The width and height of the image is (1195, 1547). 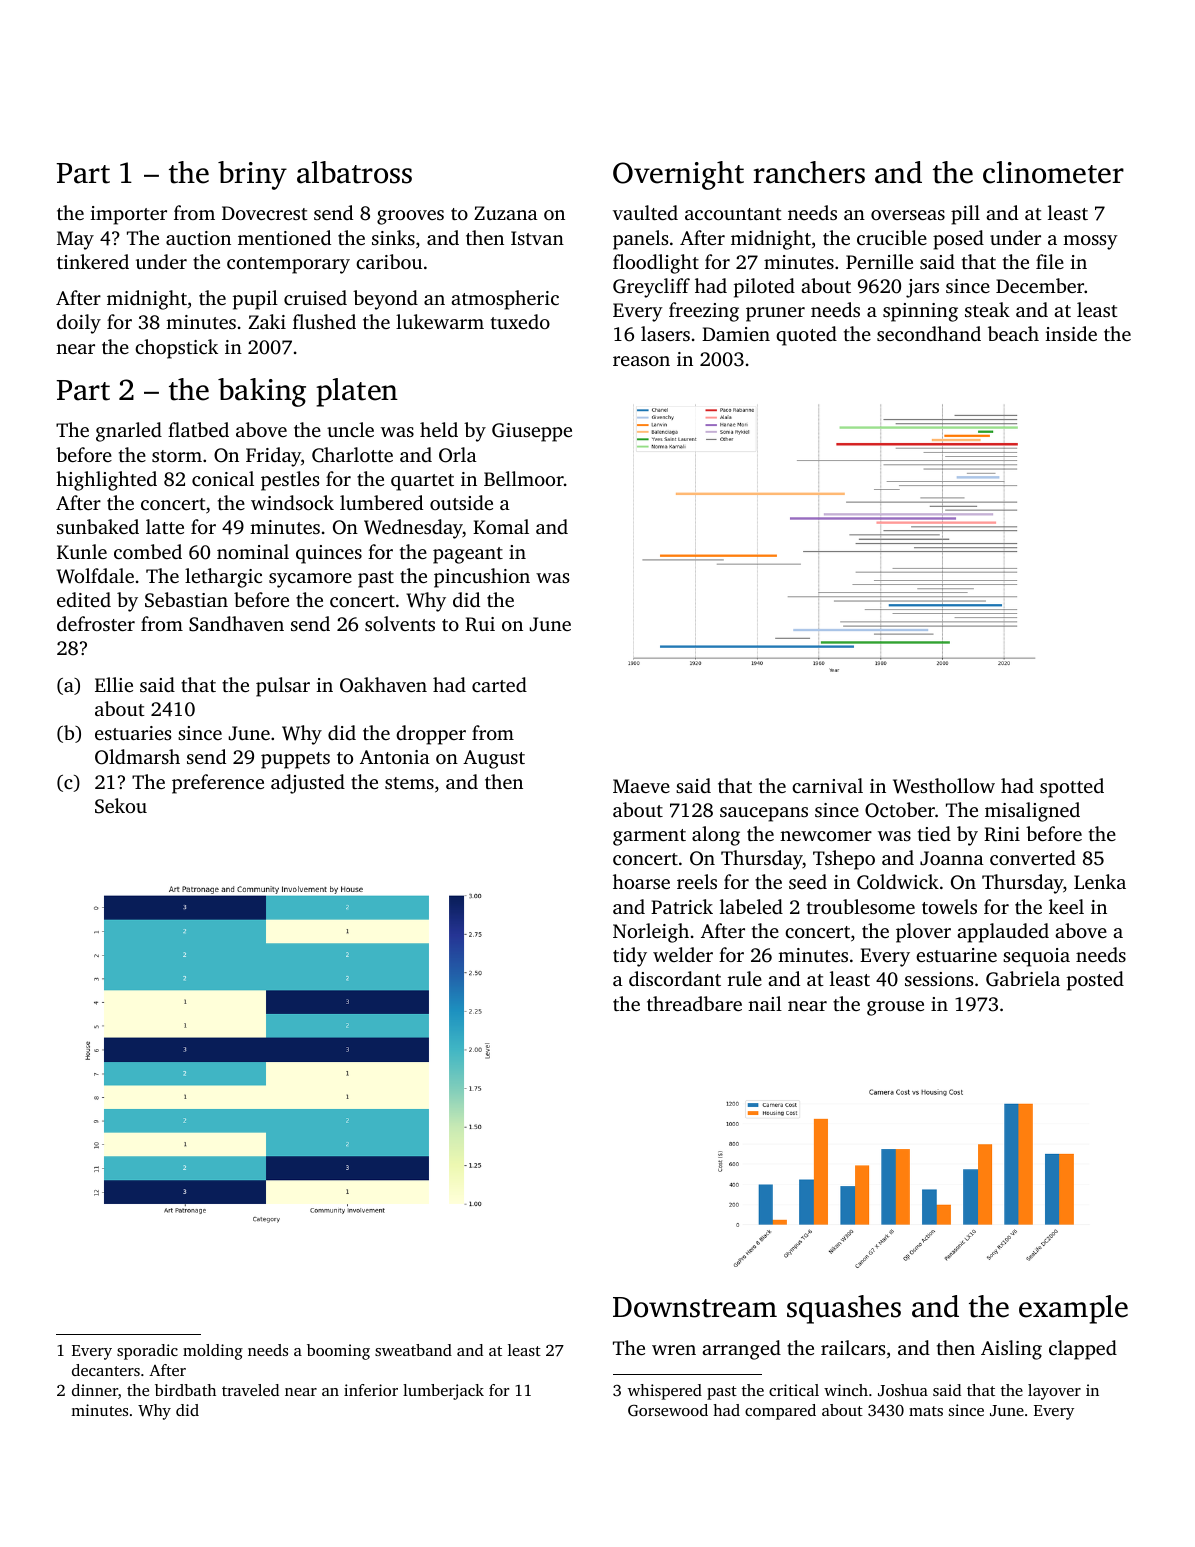 What do you see at coordinates (213, 1352) in the image?
I see `molding` at bounding box center [213, 1352].
